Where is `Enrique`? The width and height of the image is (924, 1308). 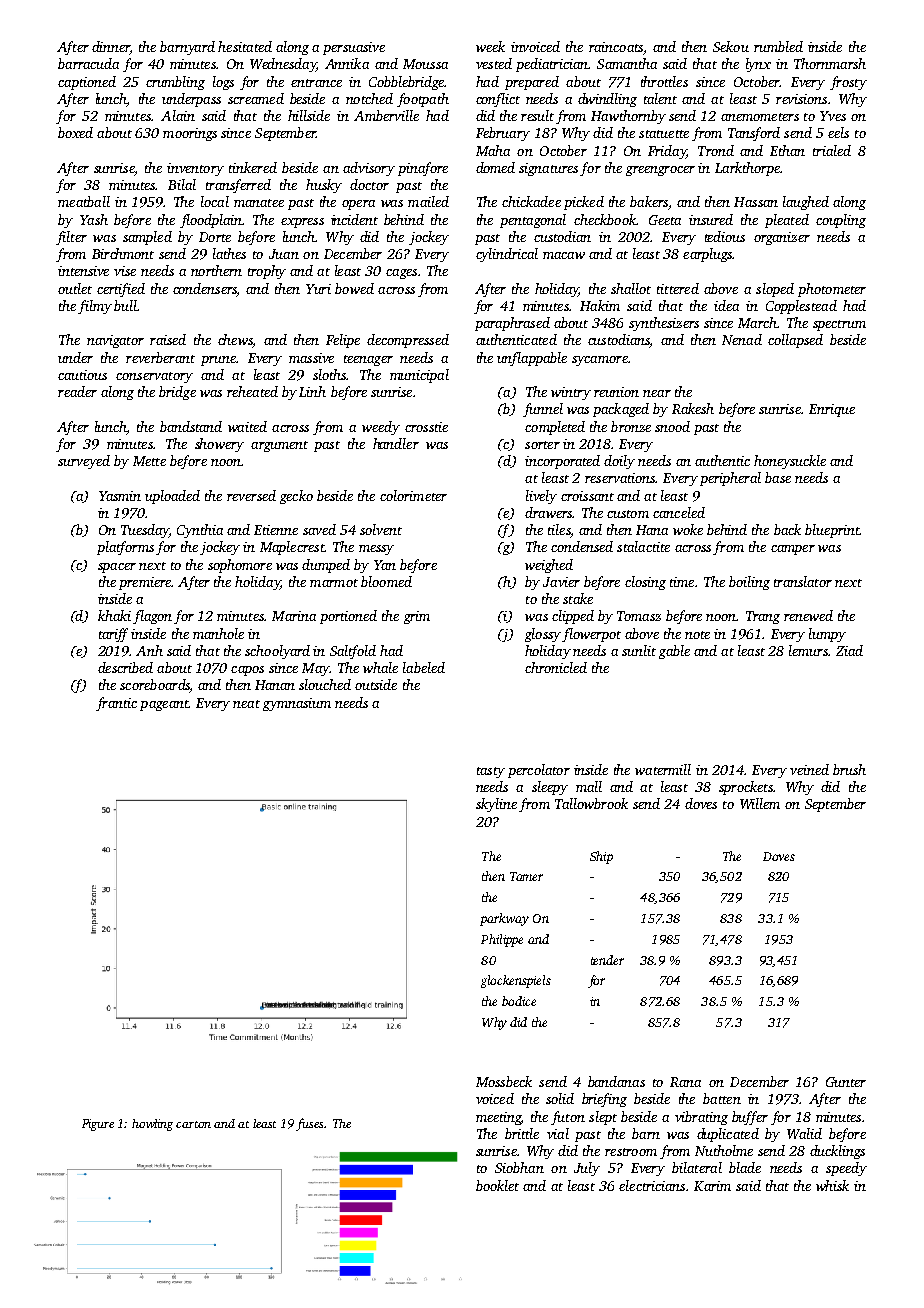
Enrique is located at coordinates (832, 410).
